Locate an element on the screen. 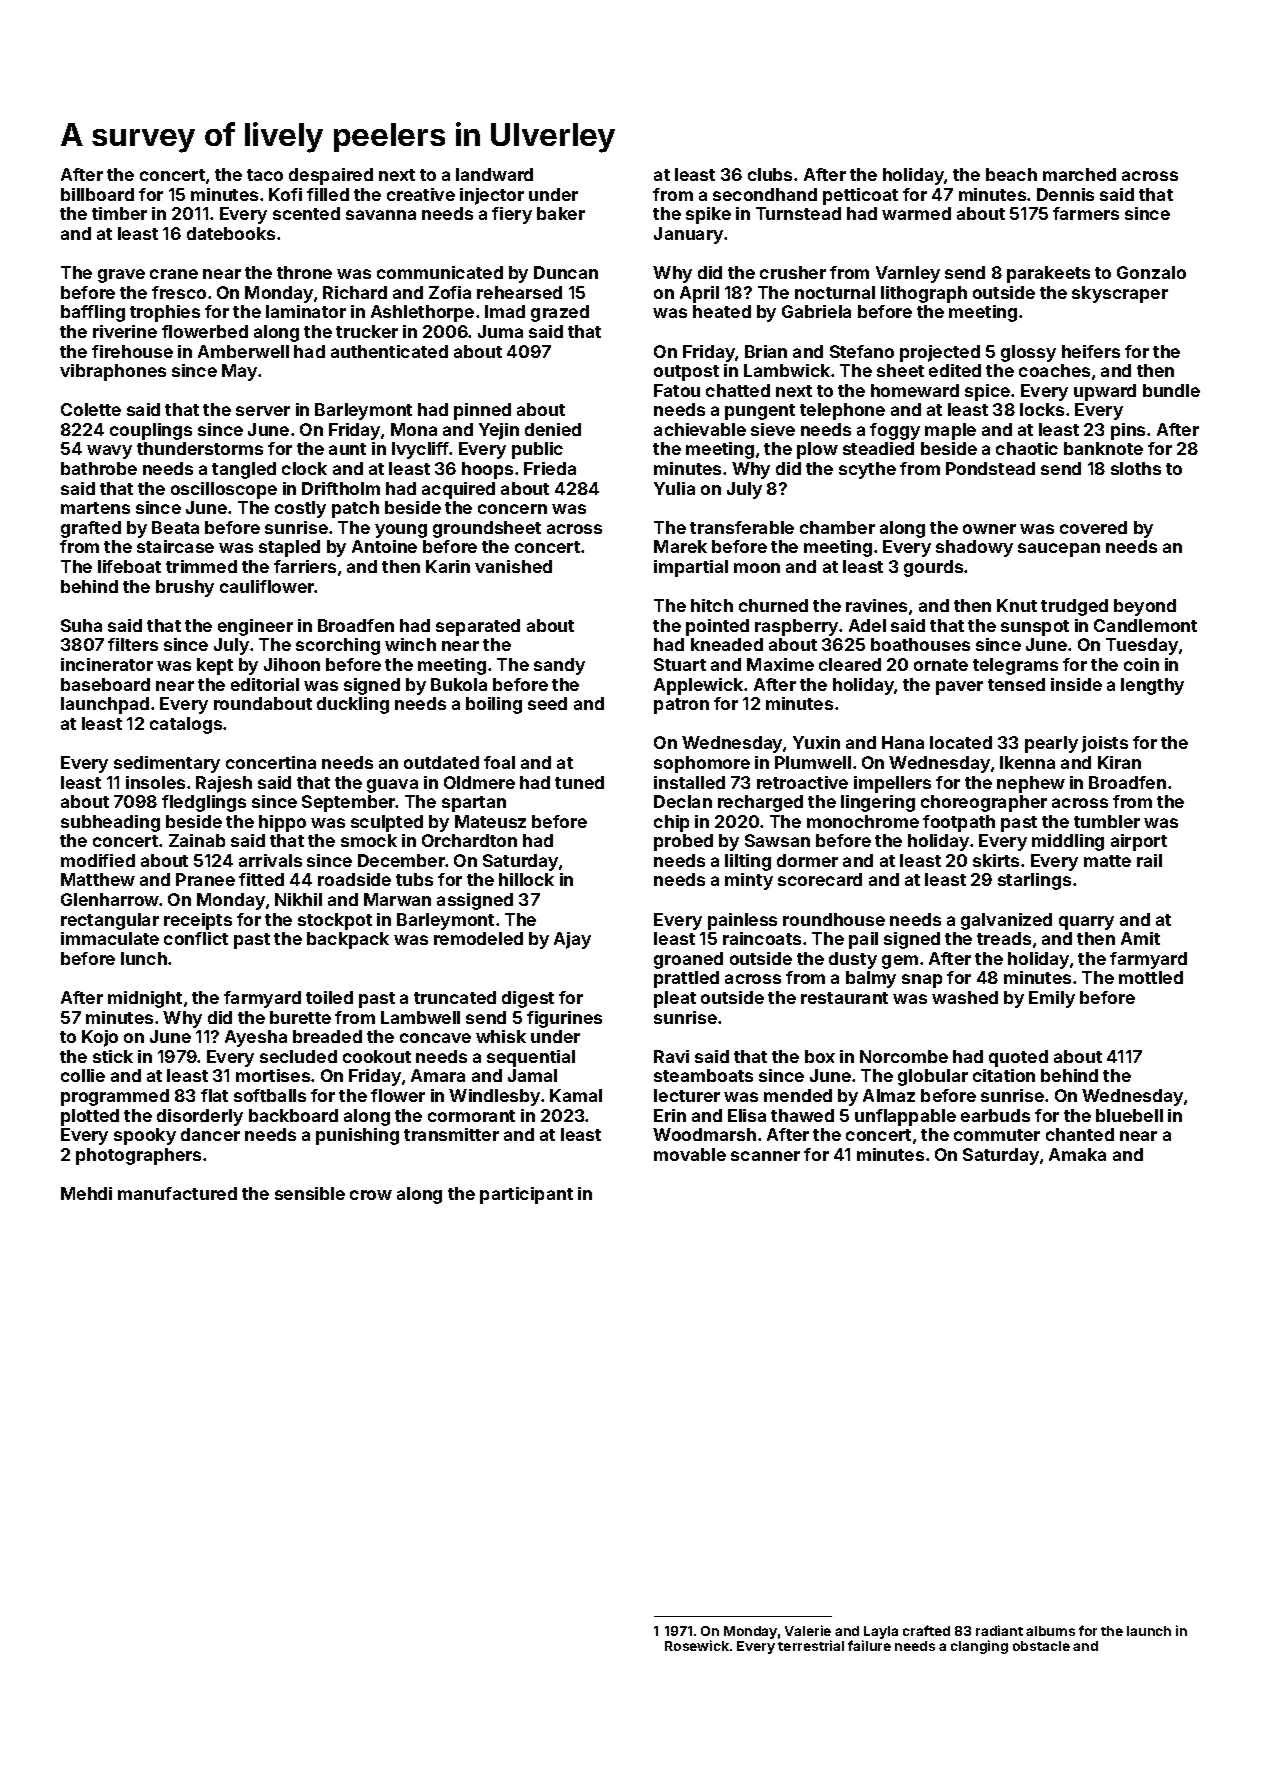 The image size is (1262, 1785). warmed is located at coordinates (916, 213).
